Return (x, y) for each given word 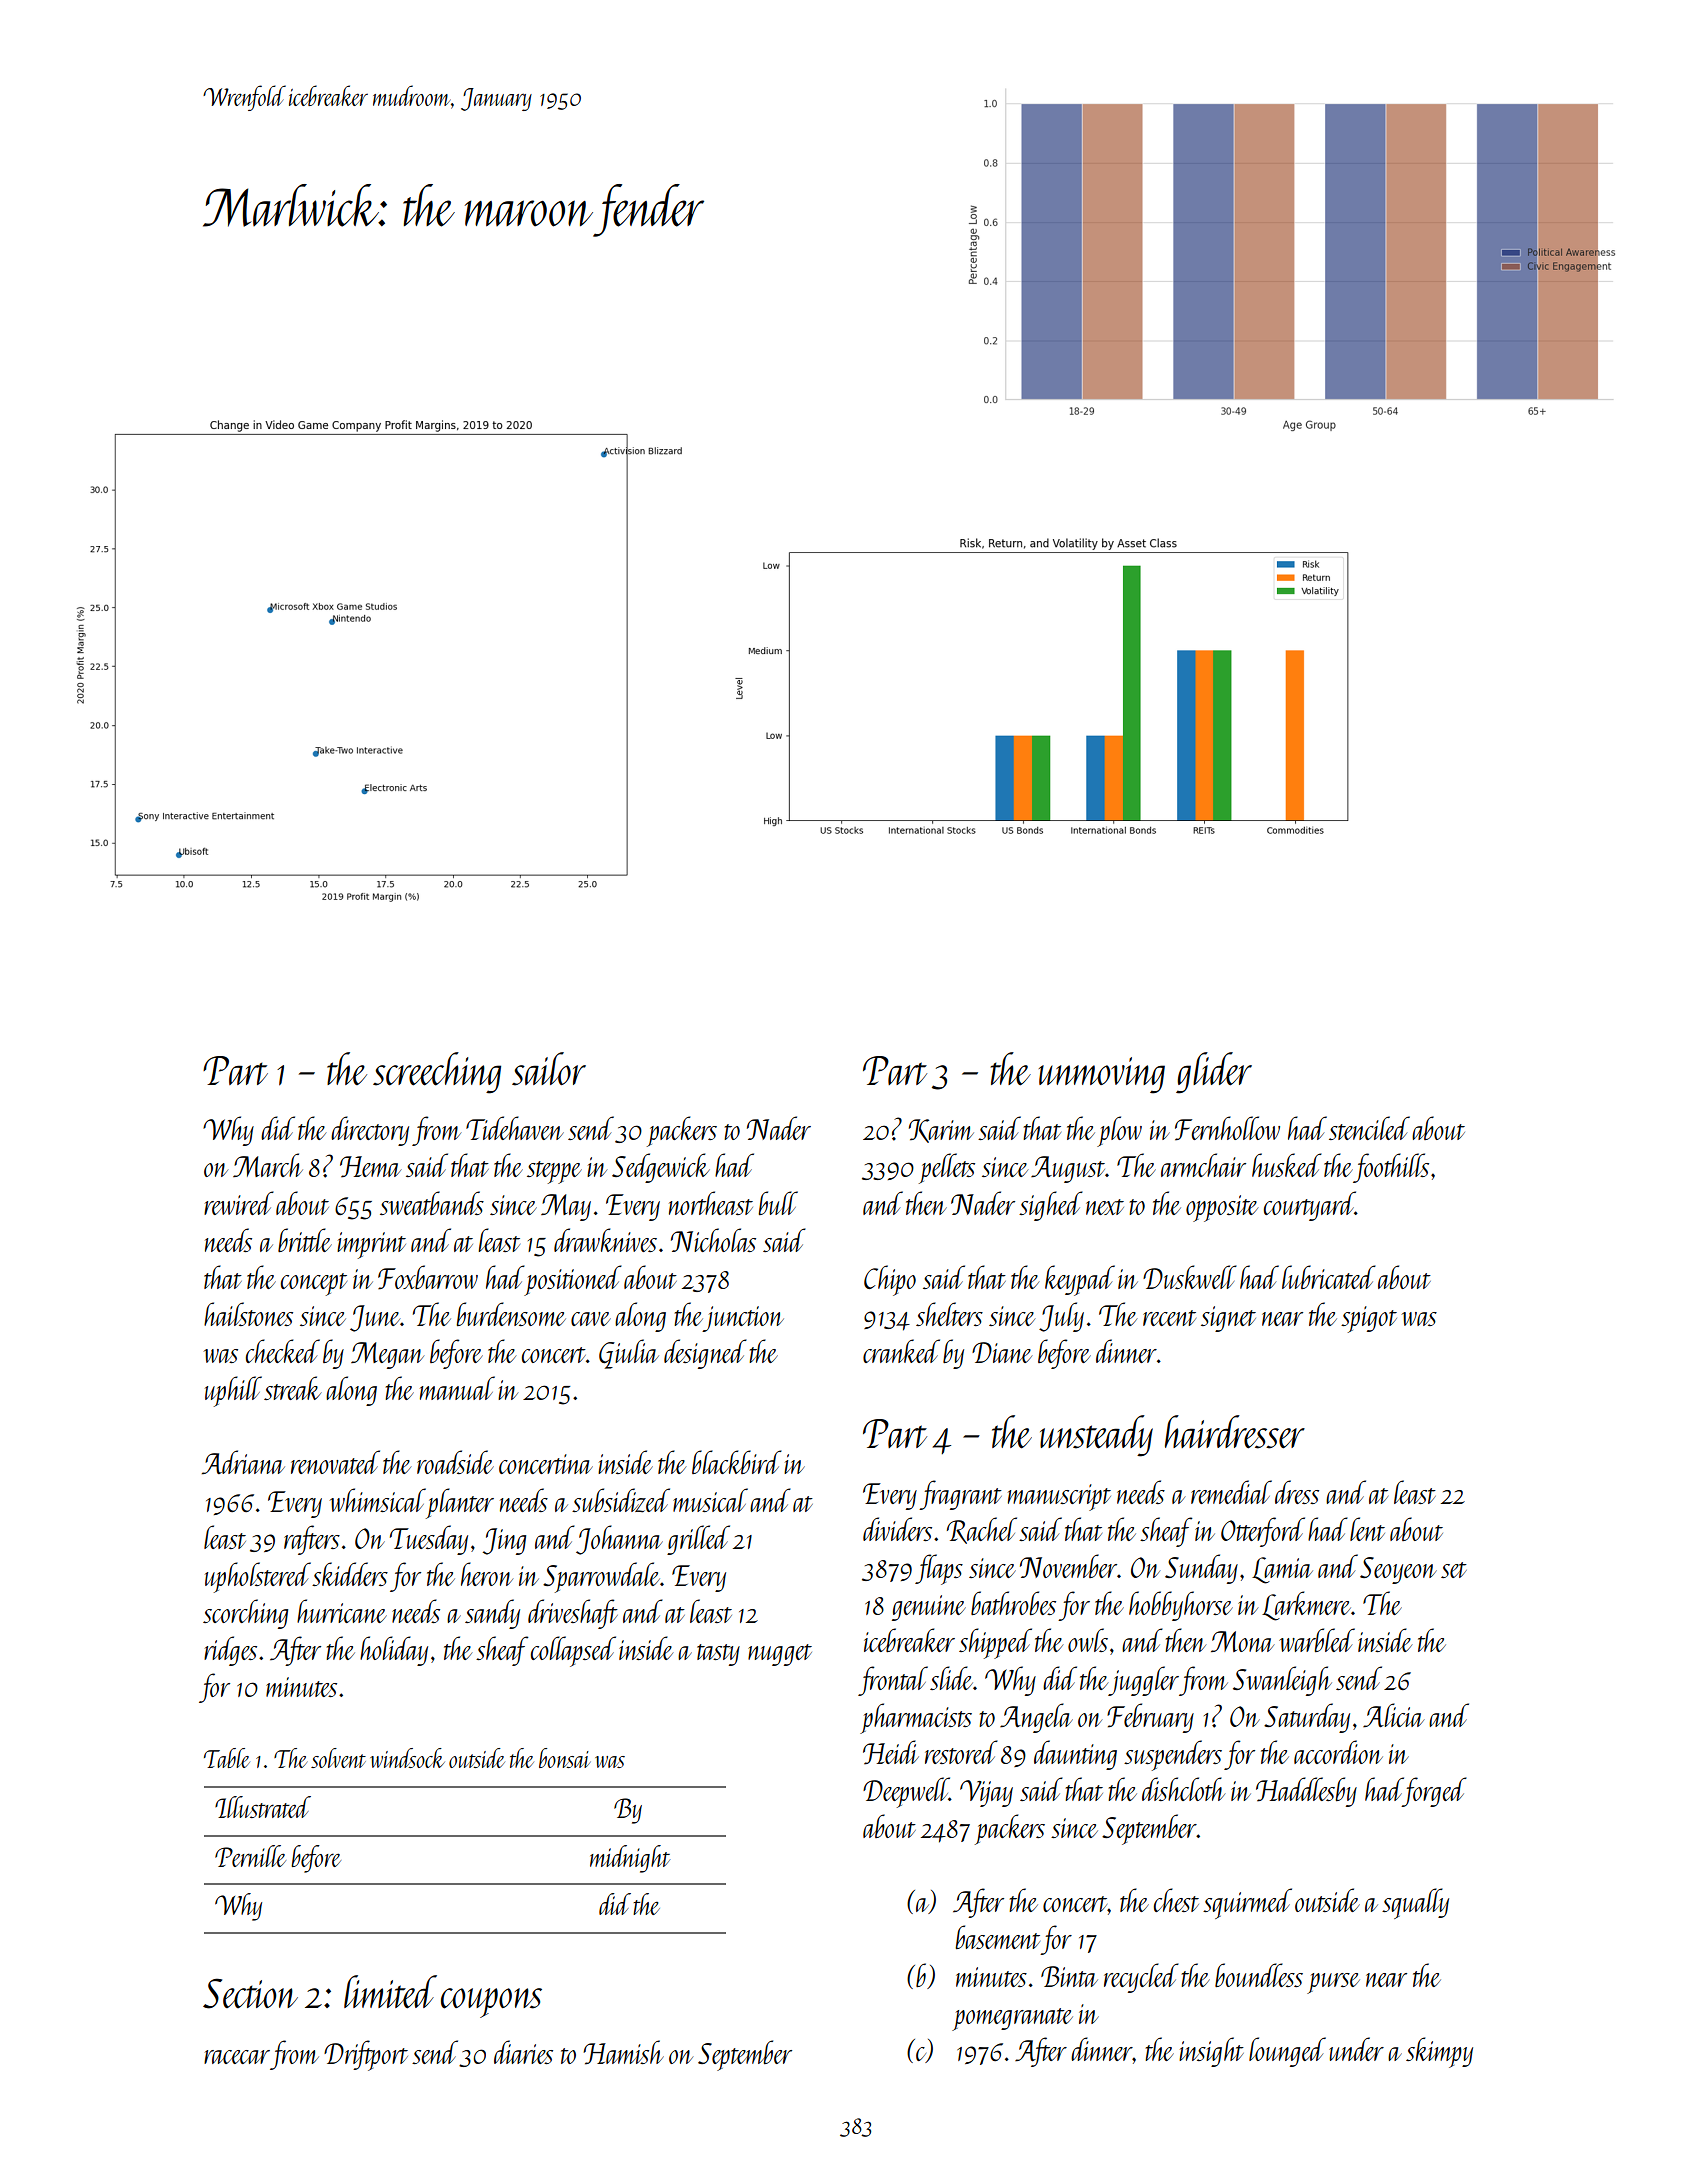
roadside (455, 1462)
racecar (237, 2057)
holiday (394, 1651)
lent (1367, 1529)
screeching (437, 1073)
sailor (549, 1069)
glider (1214, 1073)
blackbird (737, 1462)
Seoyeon (1398, 1570)
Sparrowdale (601, 1577)
